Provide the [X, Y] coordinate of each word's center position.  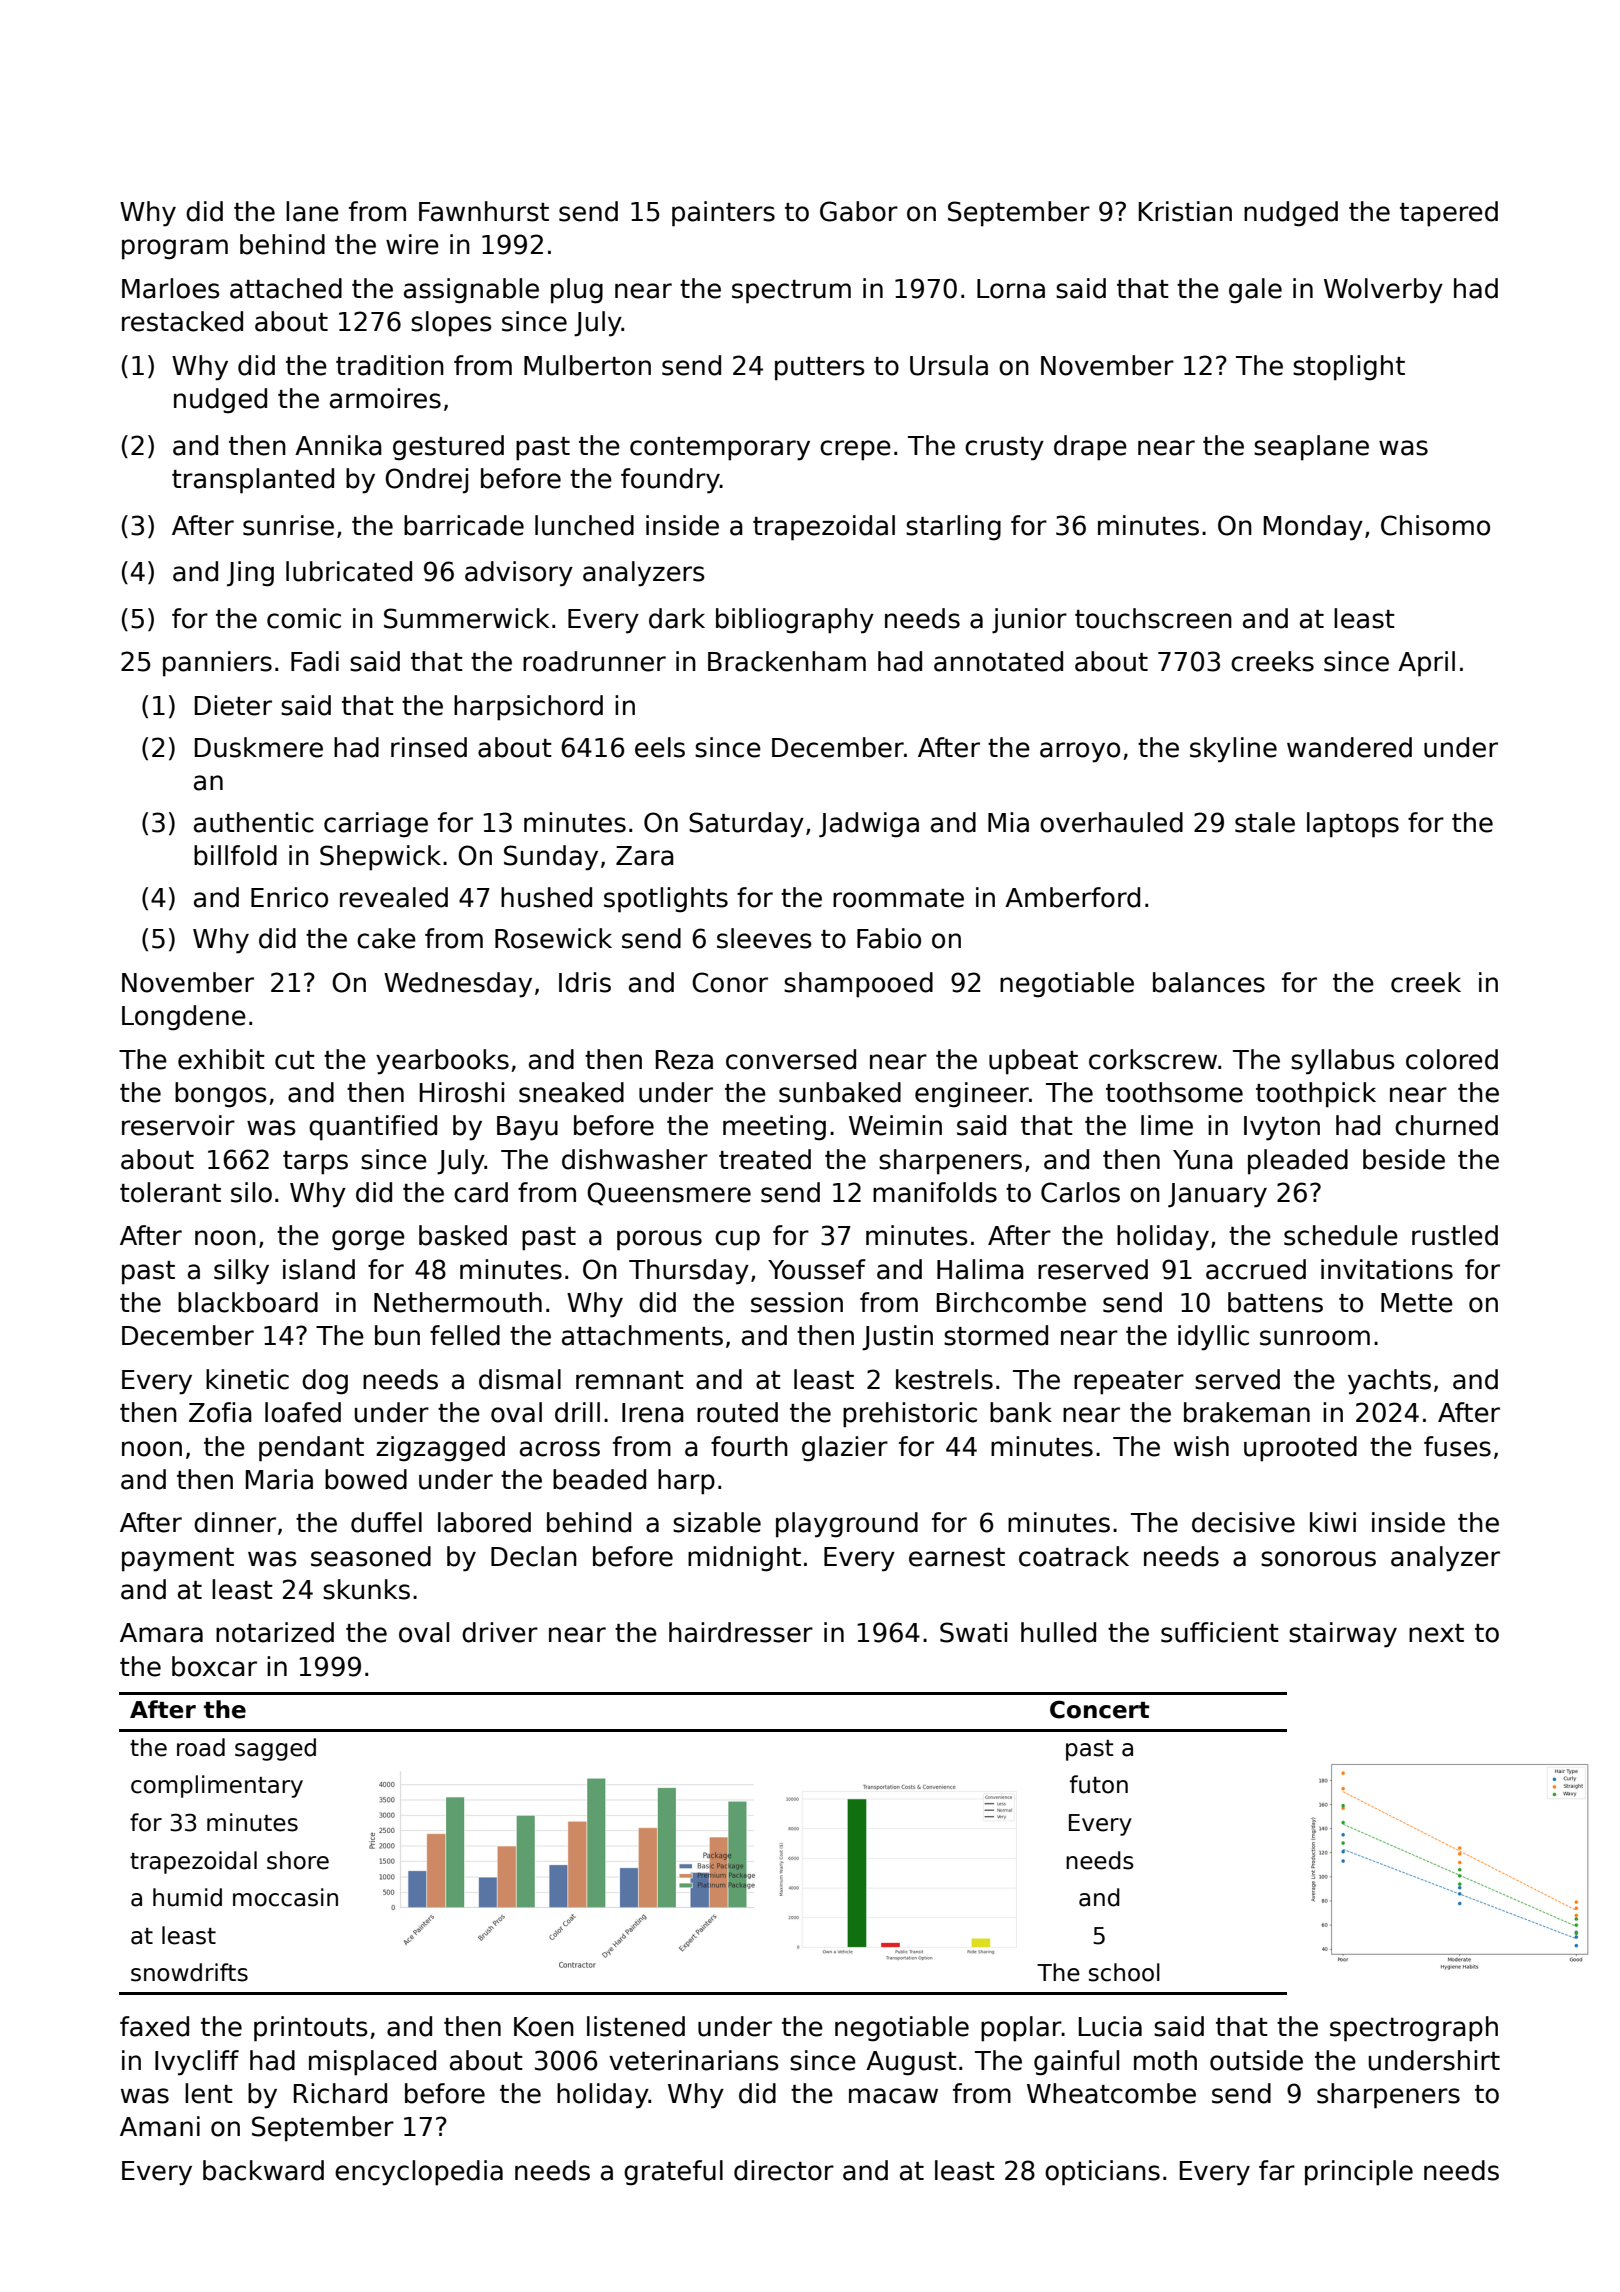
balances [1209, 982]
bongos [221, 1095]
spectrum [791, 292]
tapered [1449, 214]
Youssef [817, 1269]
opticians [1102, 2173]
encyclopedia [419, 2173]
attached [286, 288]
